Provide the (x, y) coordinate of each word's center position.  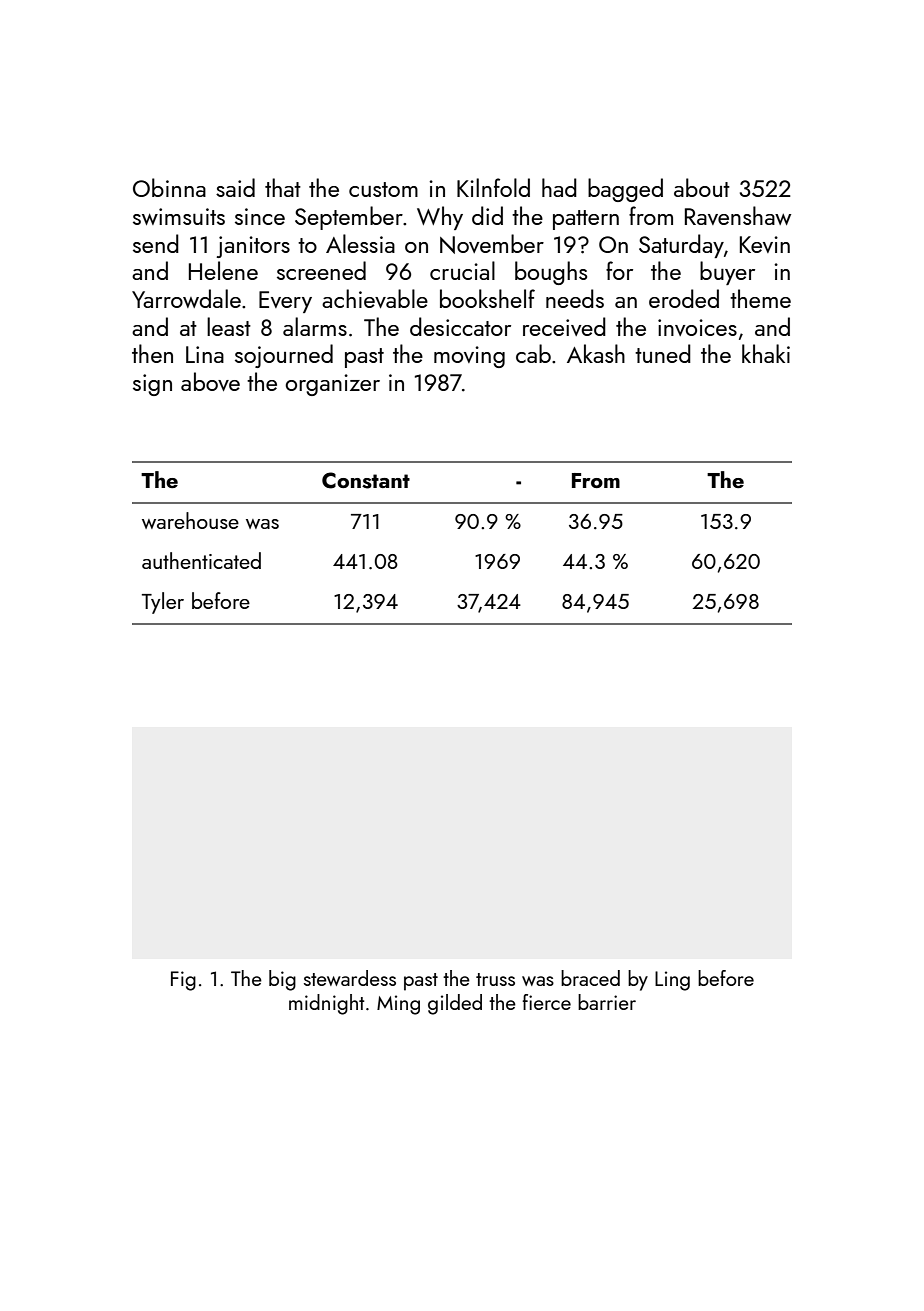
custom (383, 189)
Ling (672, 981)
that (283, 187)
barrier (607, 1002)
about (702, 187)
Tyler (163, 603)
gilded (455, 1004)
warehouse (190, 520)
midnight (327, 1004)
